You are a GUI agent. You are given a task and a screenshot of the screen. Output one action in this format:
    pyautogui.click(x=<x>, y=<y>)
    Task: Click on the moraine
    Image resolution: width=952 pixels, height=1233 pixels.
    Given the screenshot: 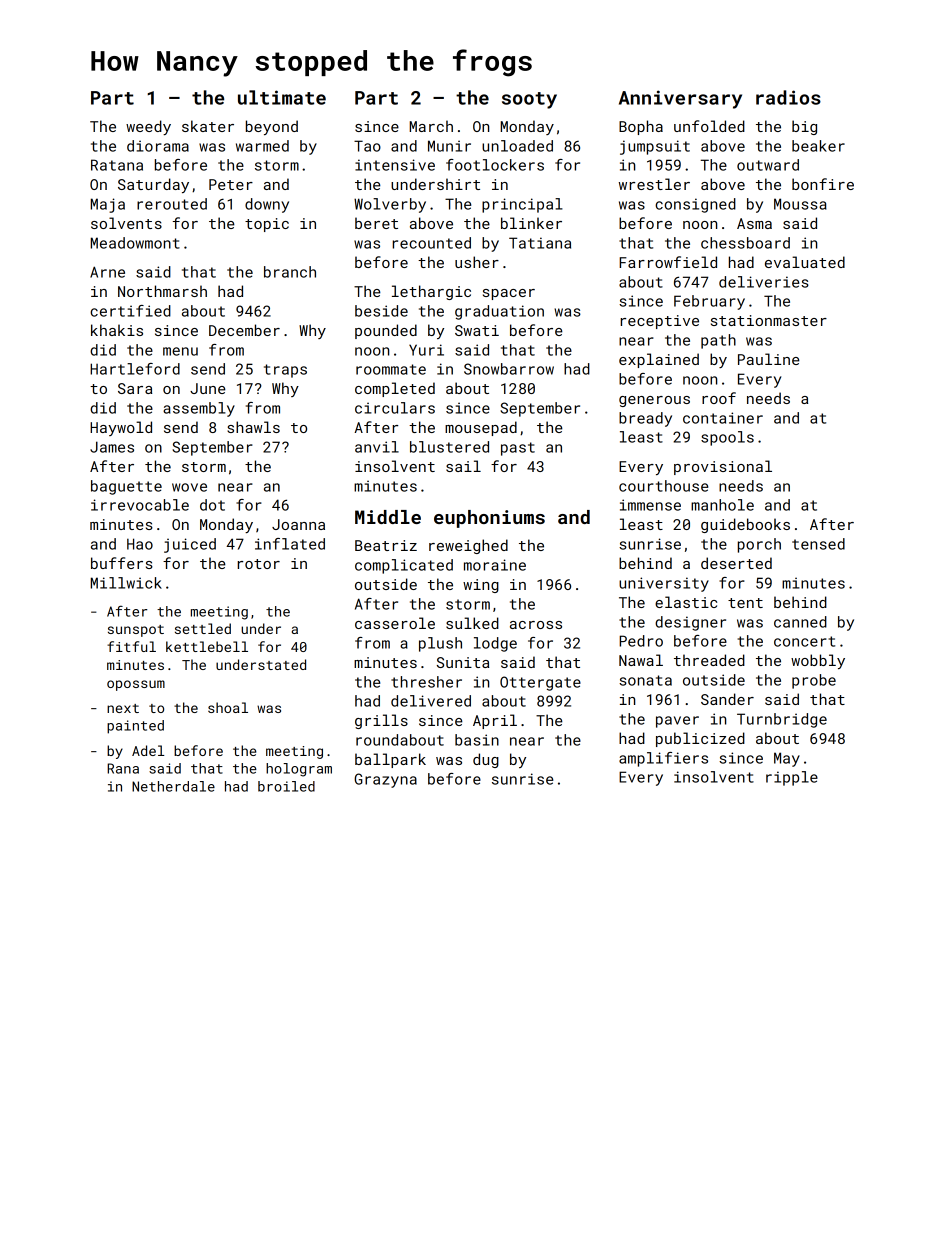 What is the action you would take?
    pyautogui.click(x=495, y=565)
